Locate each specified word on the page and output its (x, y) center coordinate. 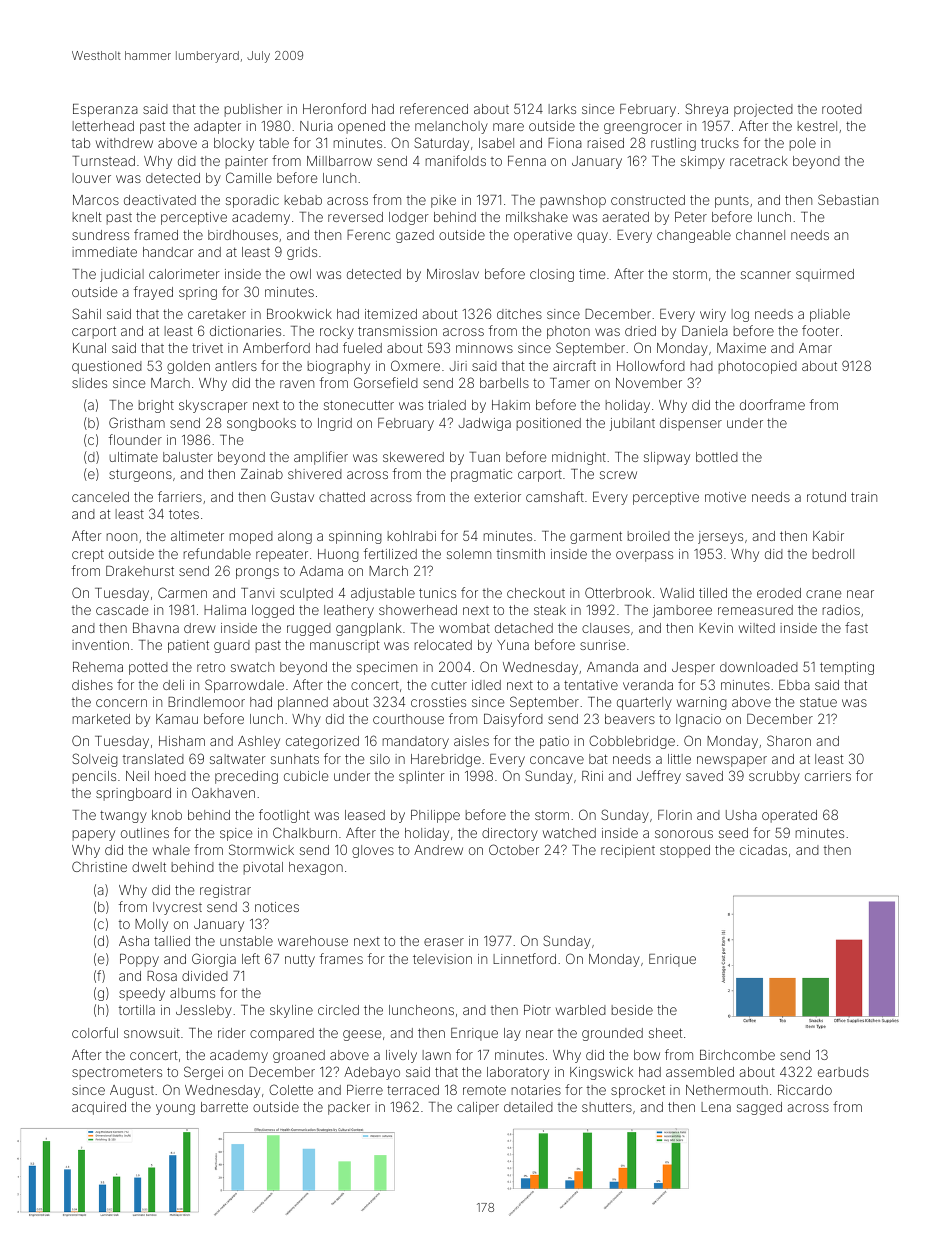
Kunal (89, 348)
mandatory (416, 742)
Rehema (98, 667)
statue (818, 702)
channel (760, 235)
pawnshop (573, 201)
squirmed (825, 275)
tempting (847, 668)
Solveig (95, 760)
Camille (249, 177)
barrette (224, 1107)
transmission (397, 331)
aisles (471, 741)
